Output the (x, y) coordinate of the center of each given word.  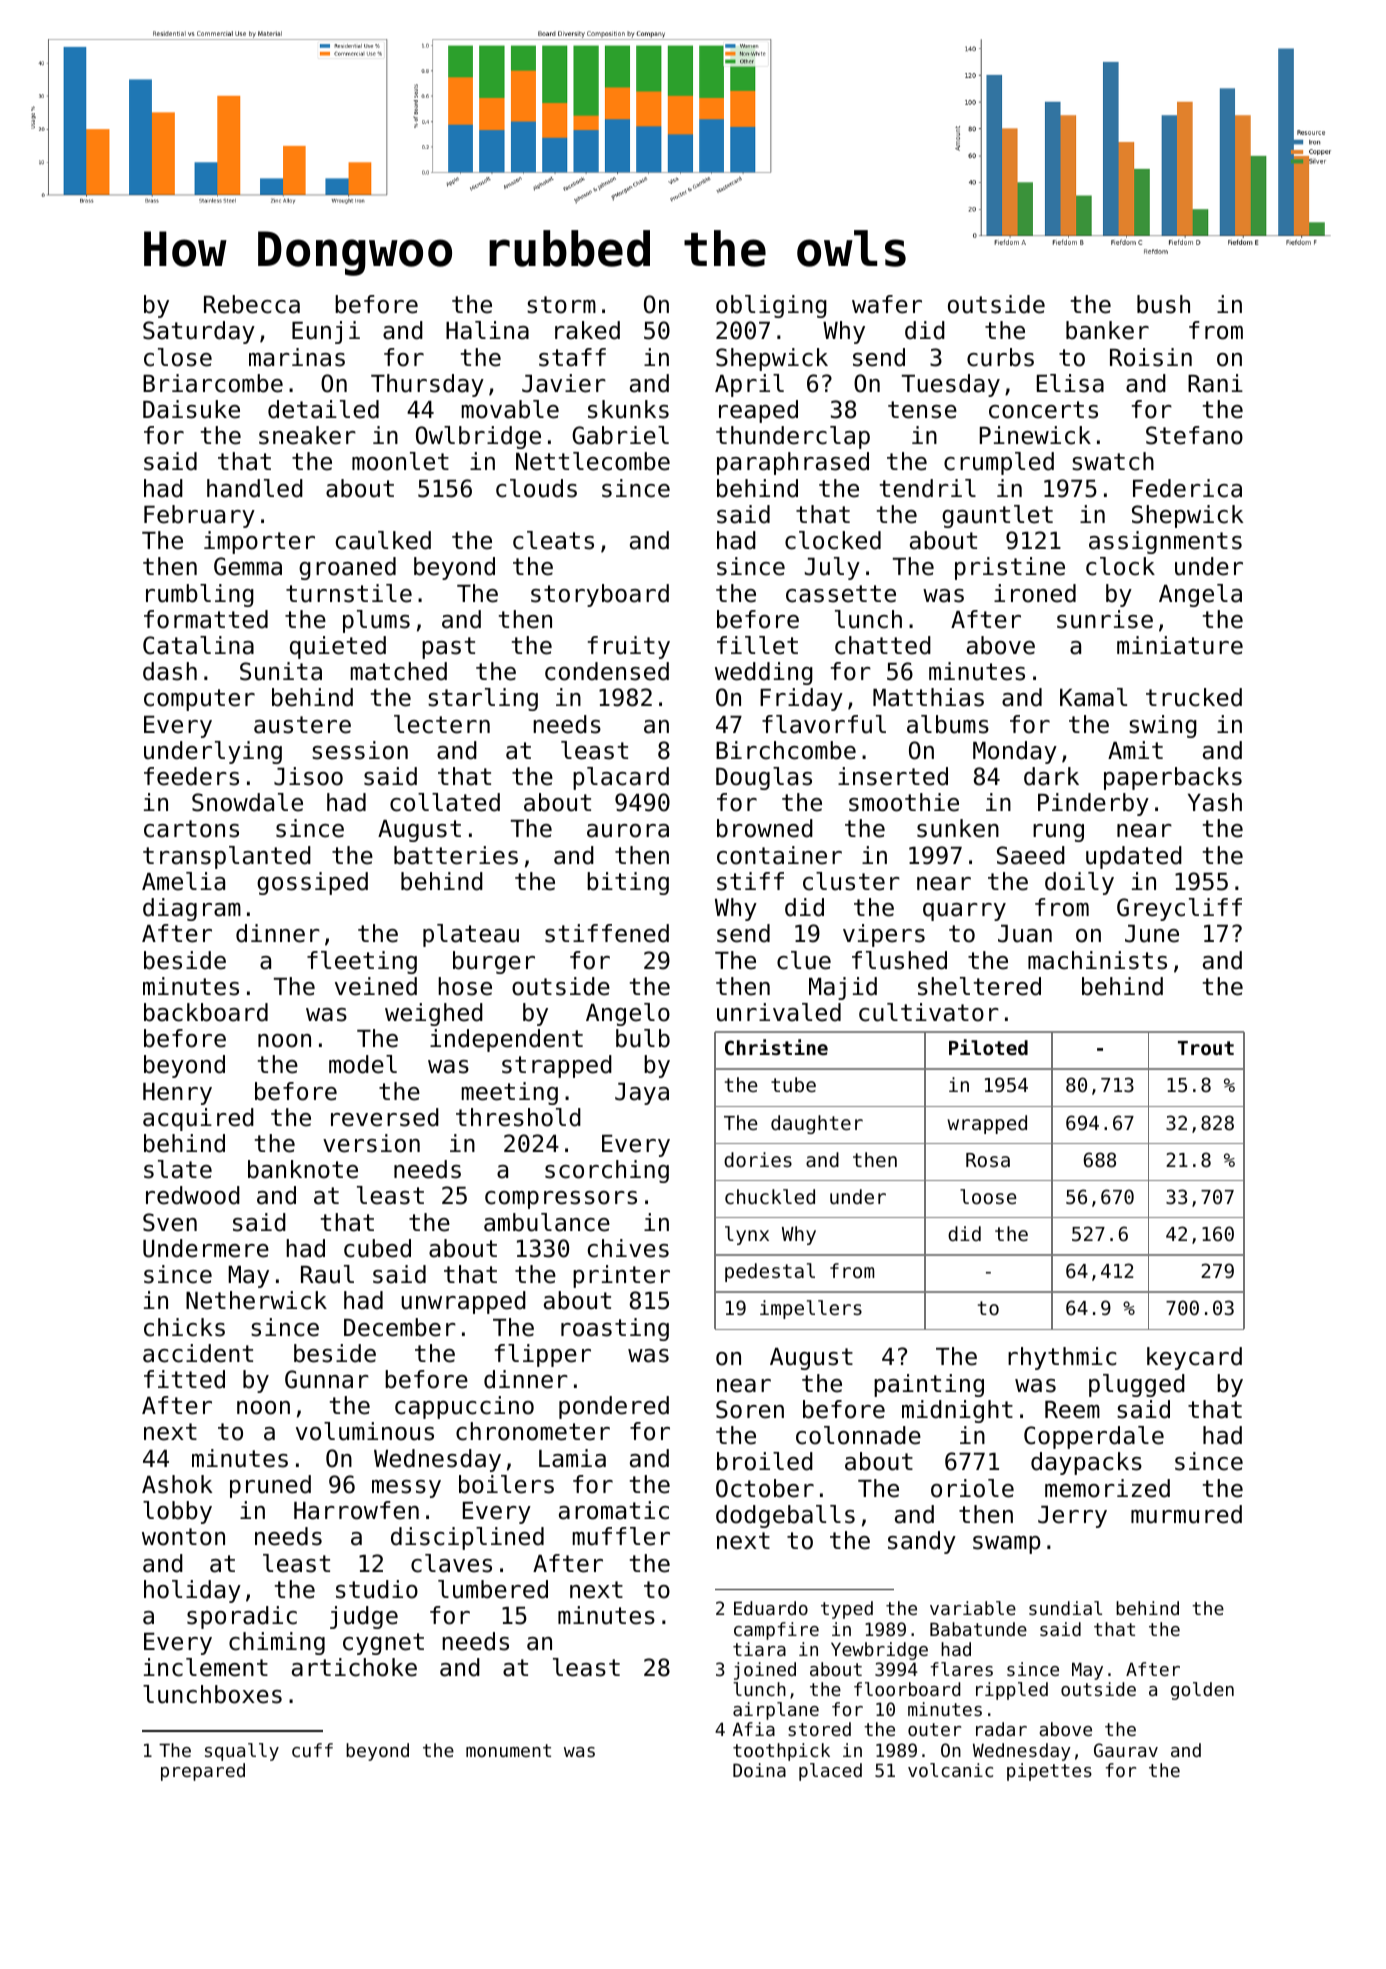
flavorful (824, 724)
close (178, 357)
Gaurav (1126, 1750)
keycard (1194, 1358)
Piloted (988, 1047)
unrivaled (779, 1012)
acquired (198, 1119)
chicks (184, 1327)
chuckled (770, 1196)
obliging (771, 306)
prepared (203, 1772)
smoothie (904, 802)
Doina (759, 1770)
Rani (1215, 383)
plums (376, 621)
